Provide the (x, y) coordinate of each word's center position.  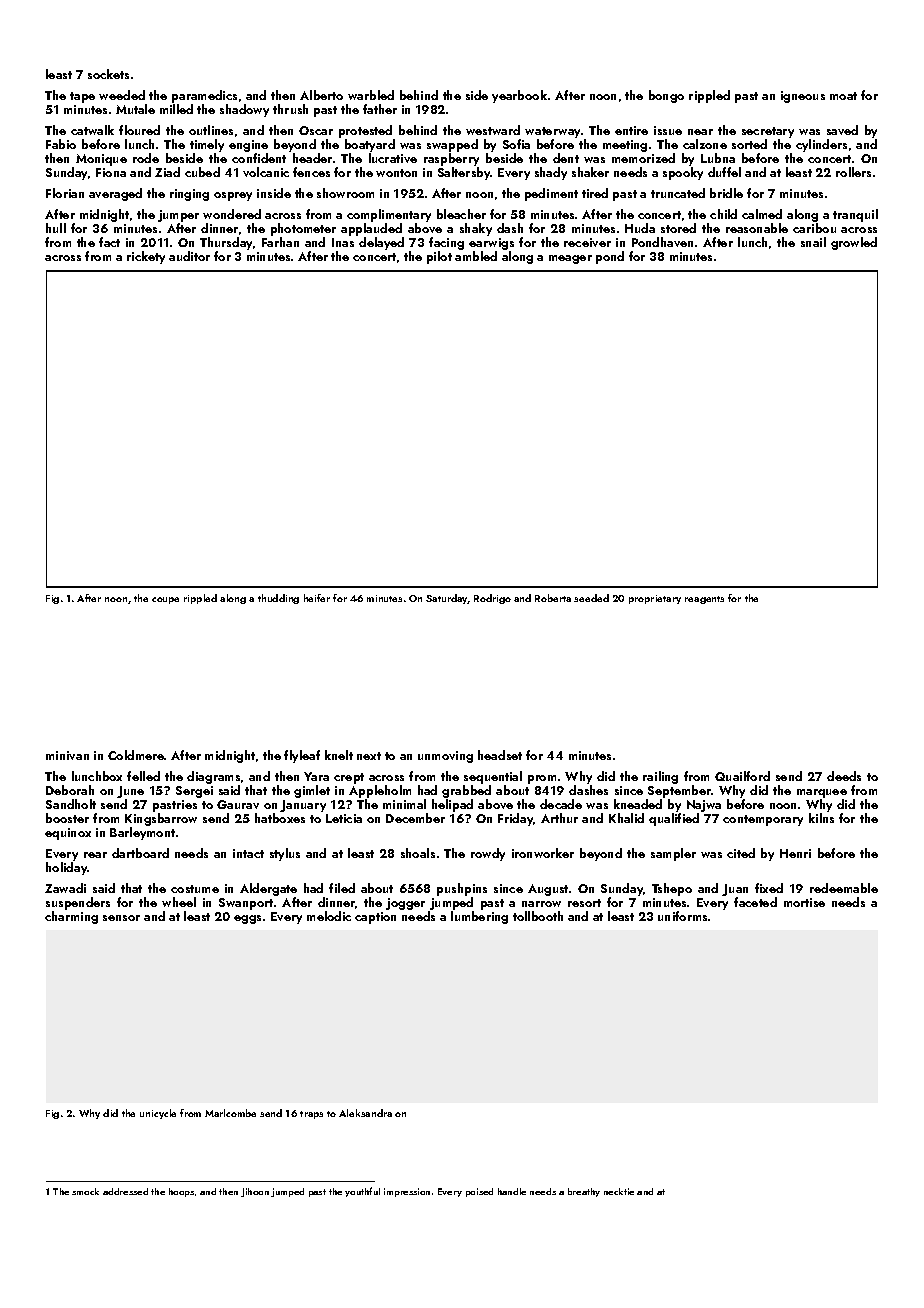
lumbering (479, 917)
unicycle (158, 1114)
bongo (666, 96)
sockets (108, 74)
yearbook (519, 96)
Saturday (447, 599)
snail (813, 242)
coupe (165, 600)
